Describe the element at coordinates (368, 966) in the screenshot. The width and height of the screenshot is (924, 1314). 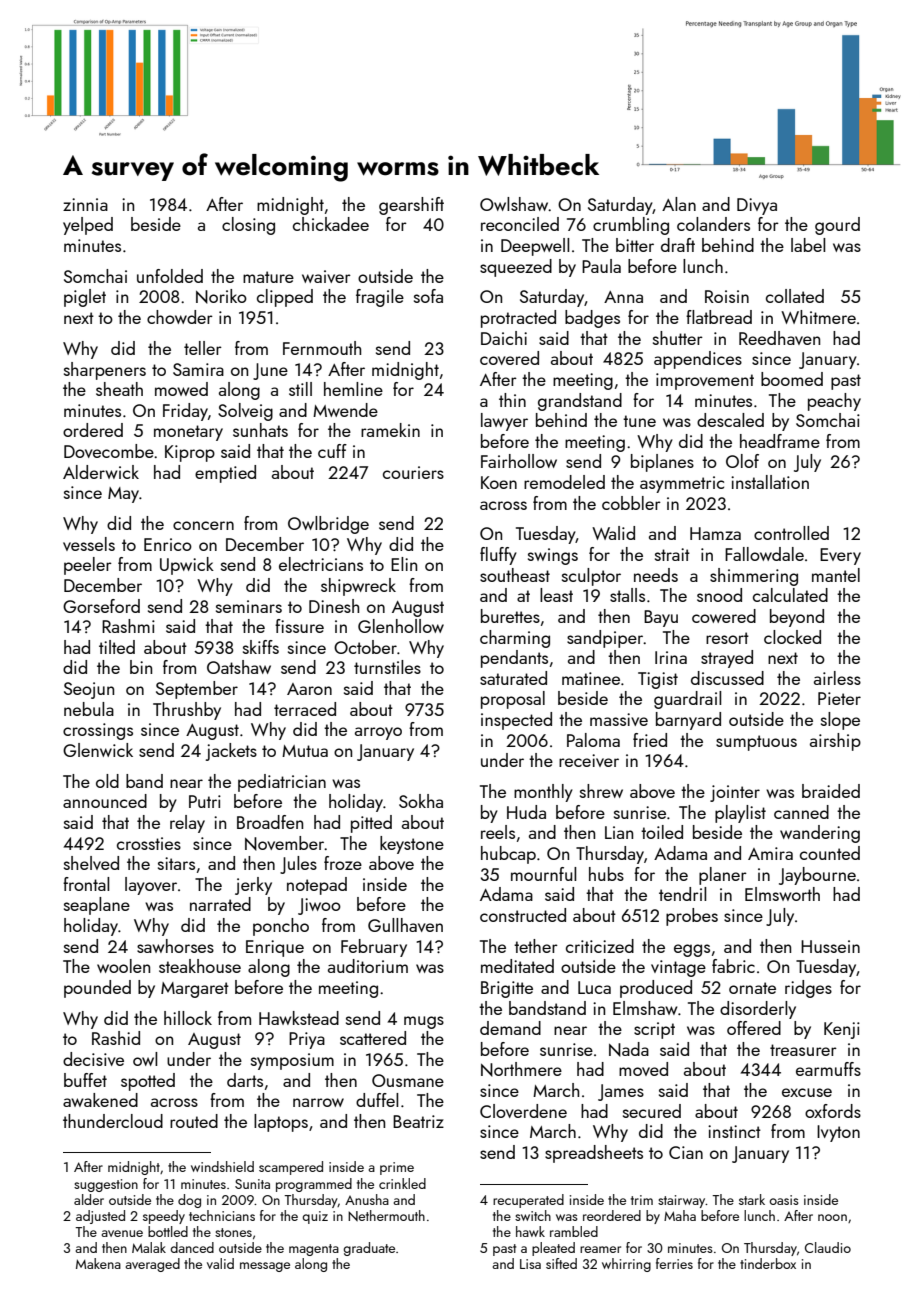
I see `auditorium` at that location.
